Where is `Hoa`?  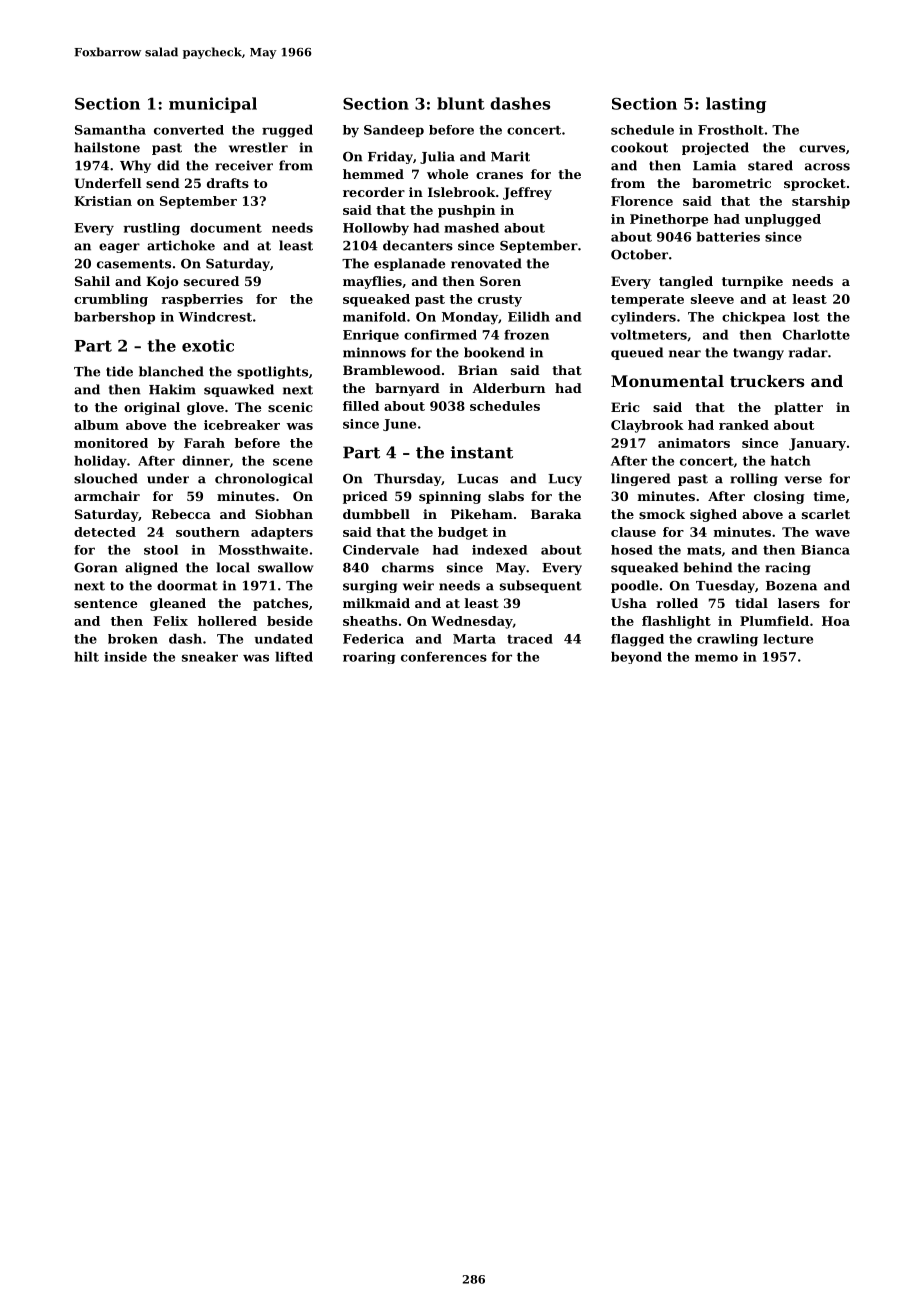 Hoa is located at coordinates (836, 621).
